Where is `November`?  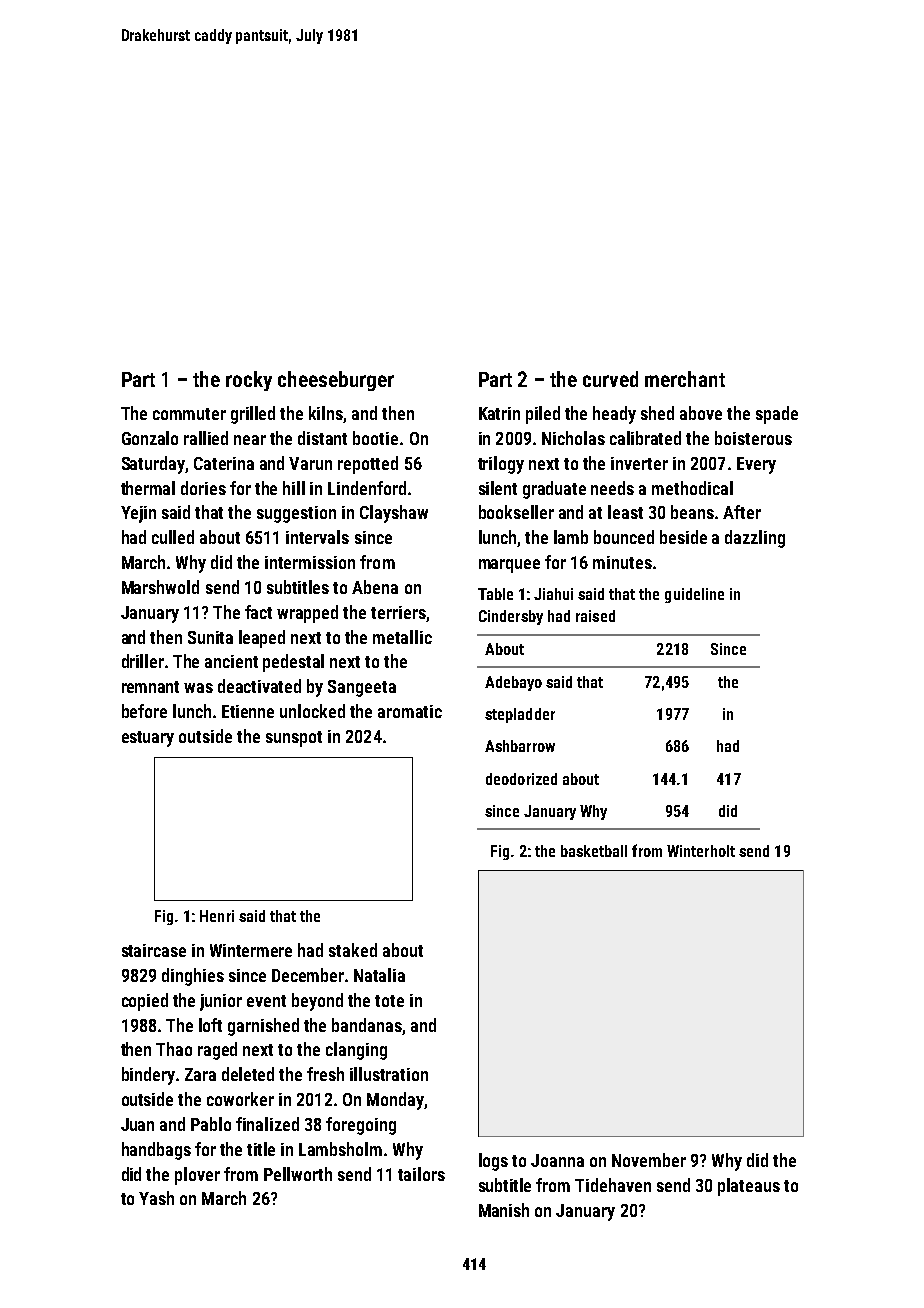
November is located at coordinates (649, 1160).
